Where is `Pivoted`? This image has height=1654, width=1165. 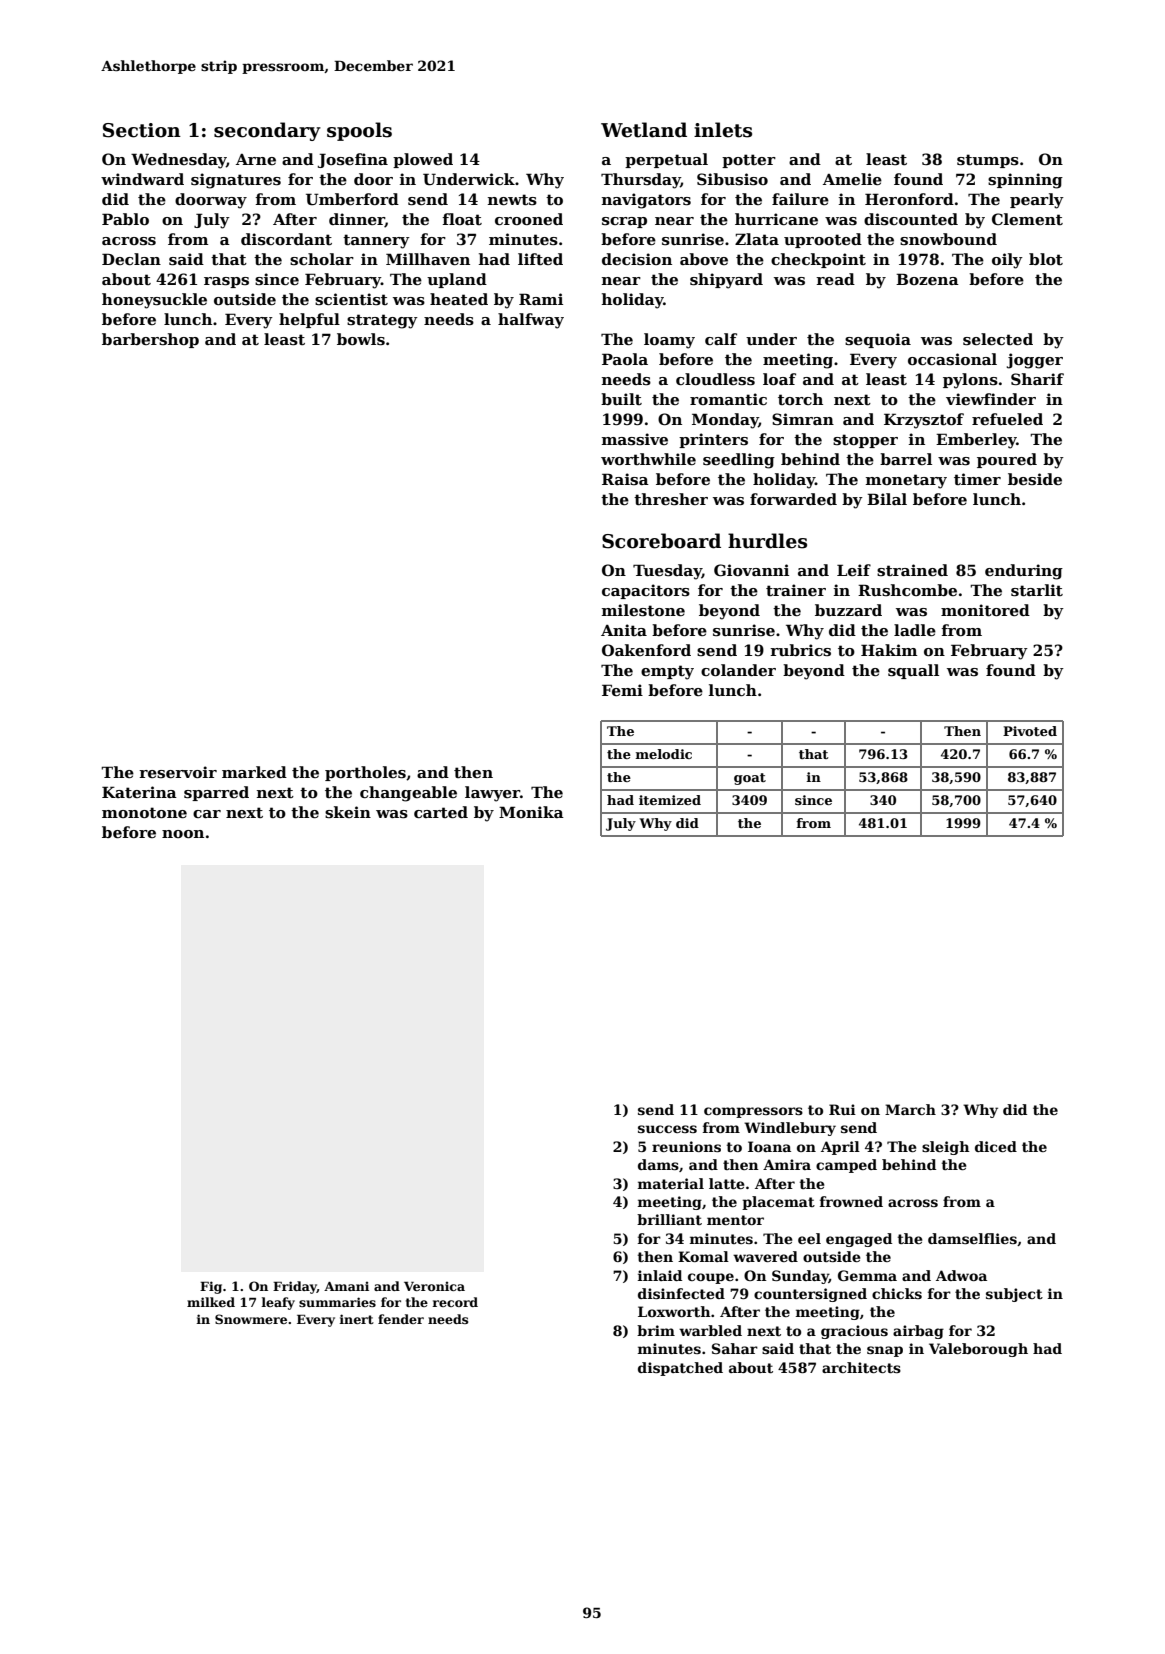 Pivoted is located at coordinates (1030, 731).
